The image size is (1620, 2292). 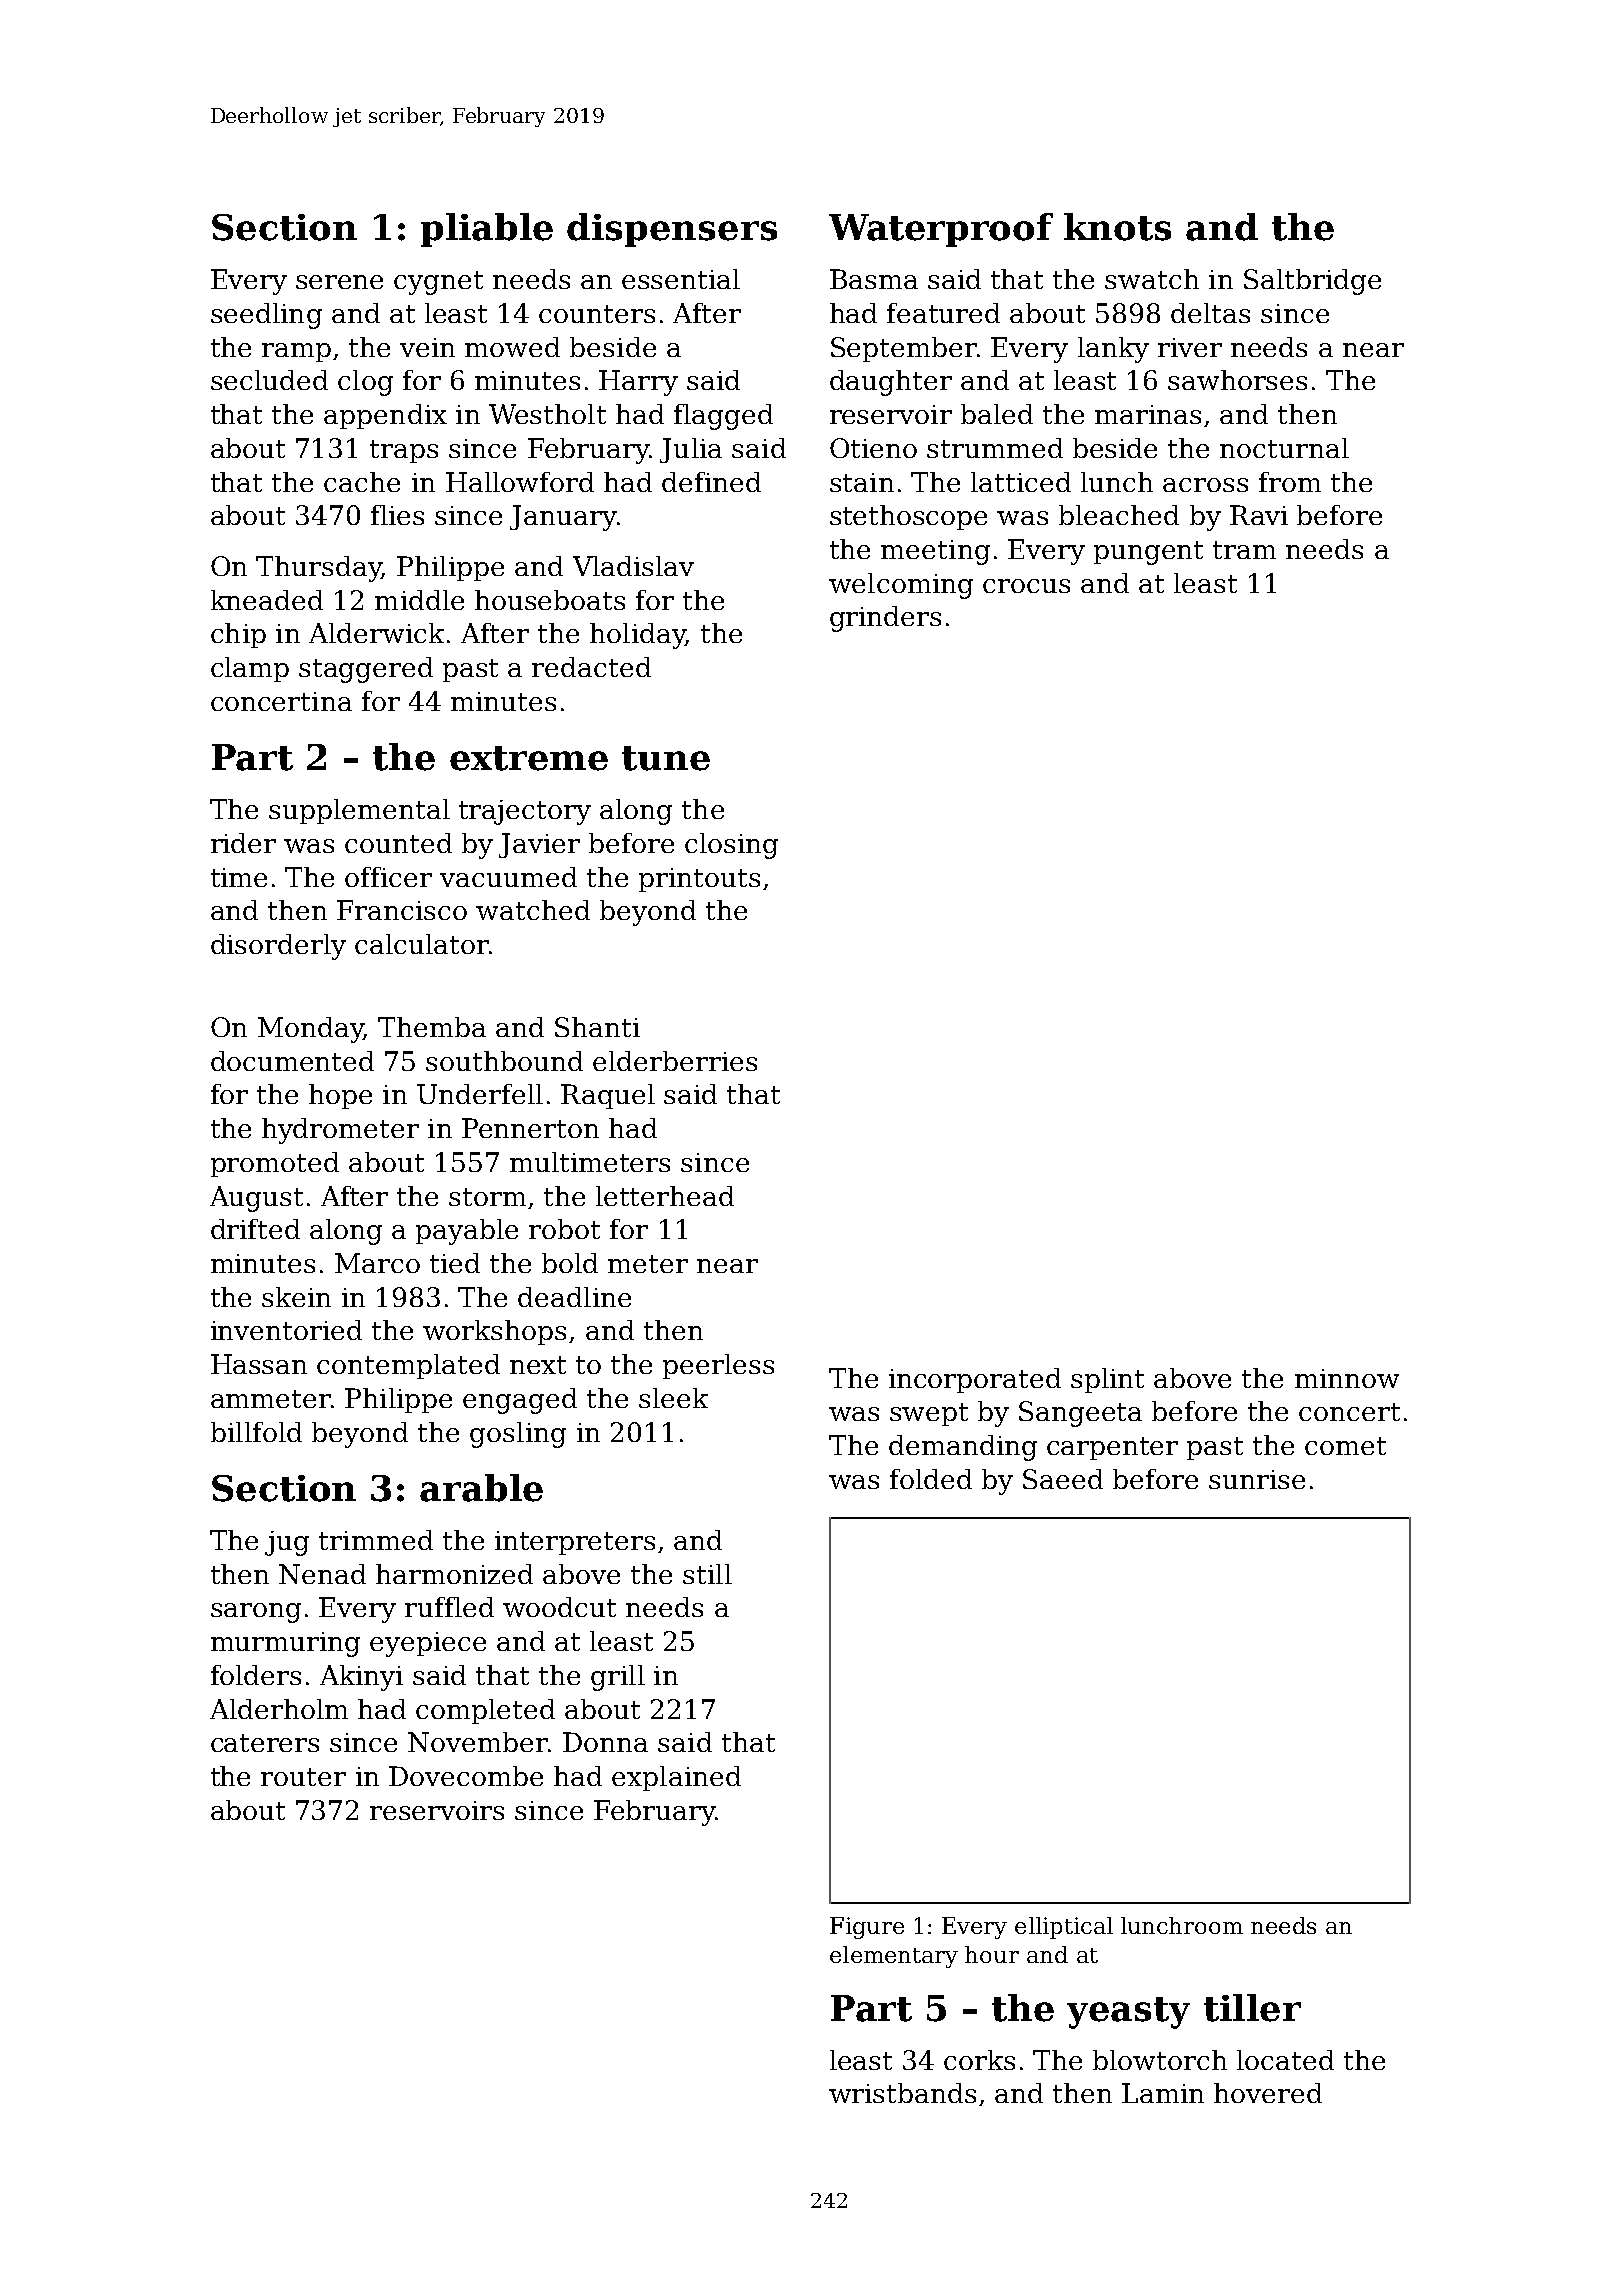 I want to click on router, so click(x=303, y=1777).
